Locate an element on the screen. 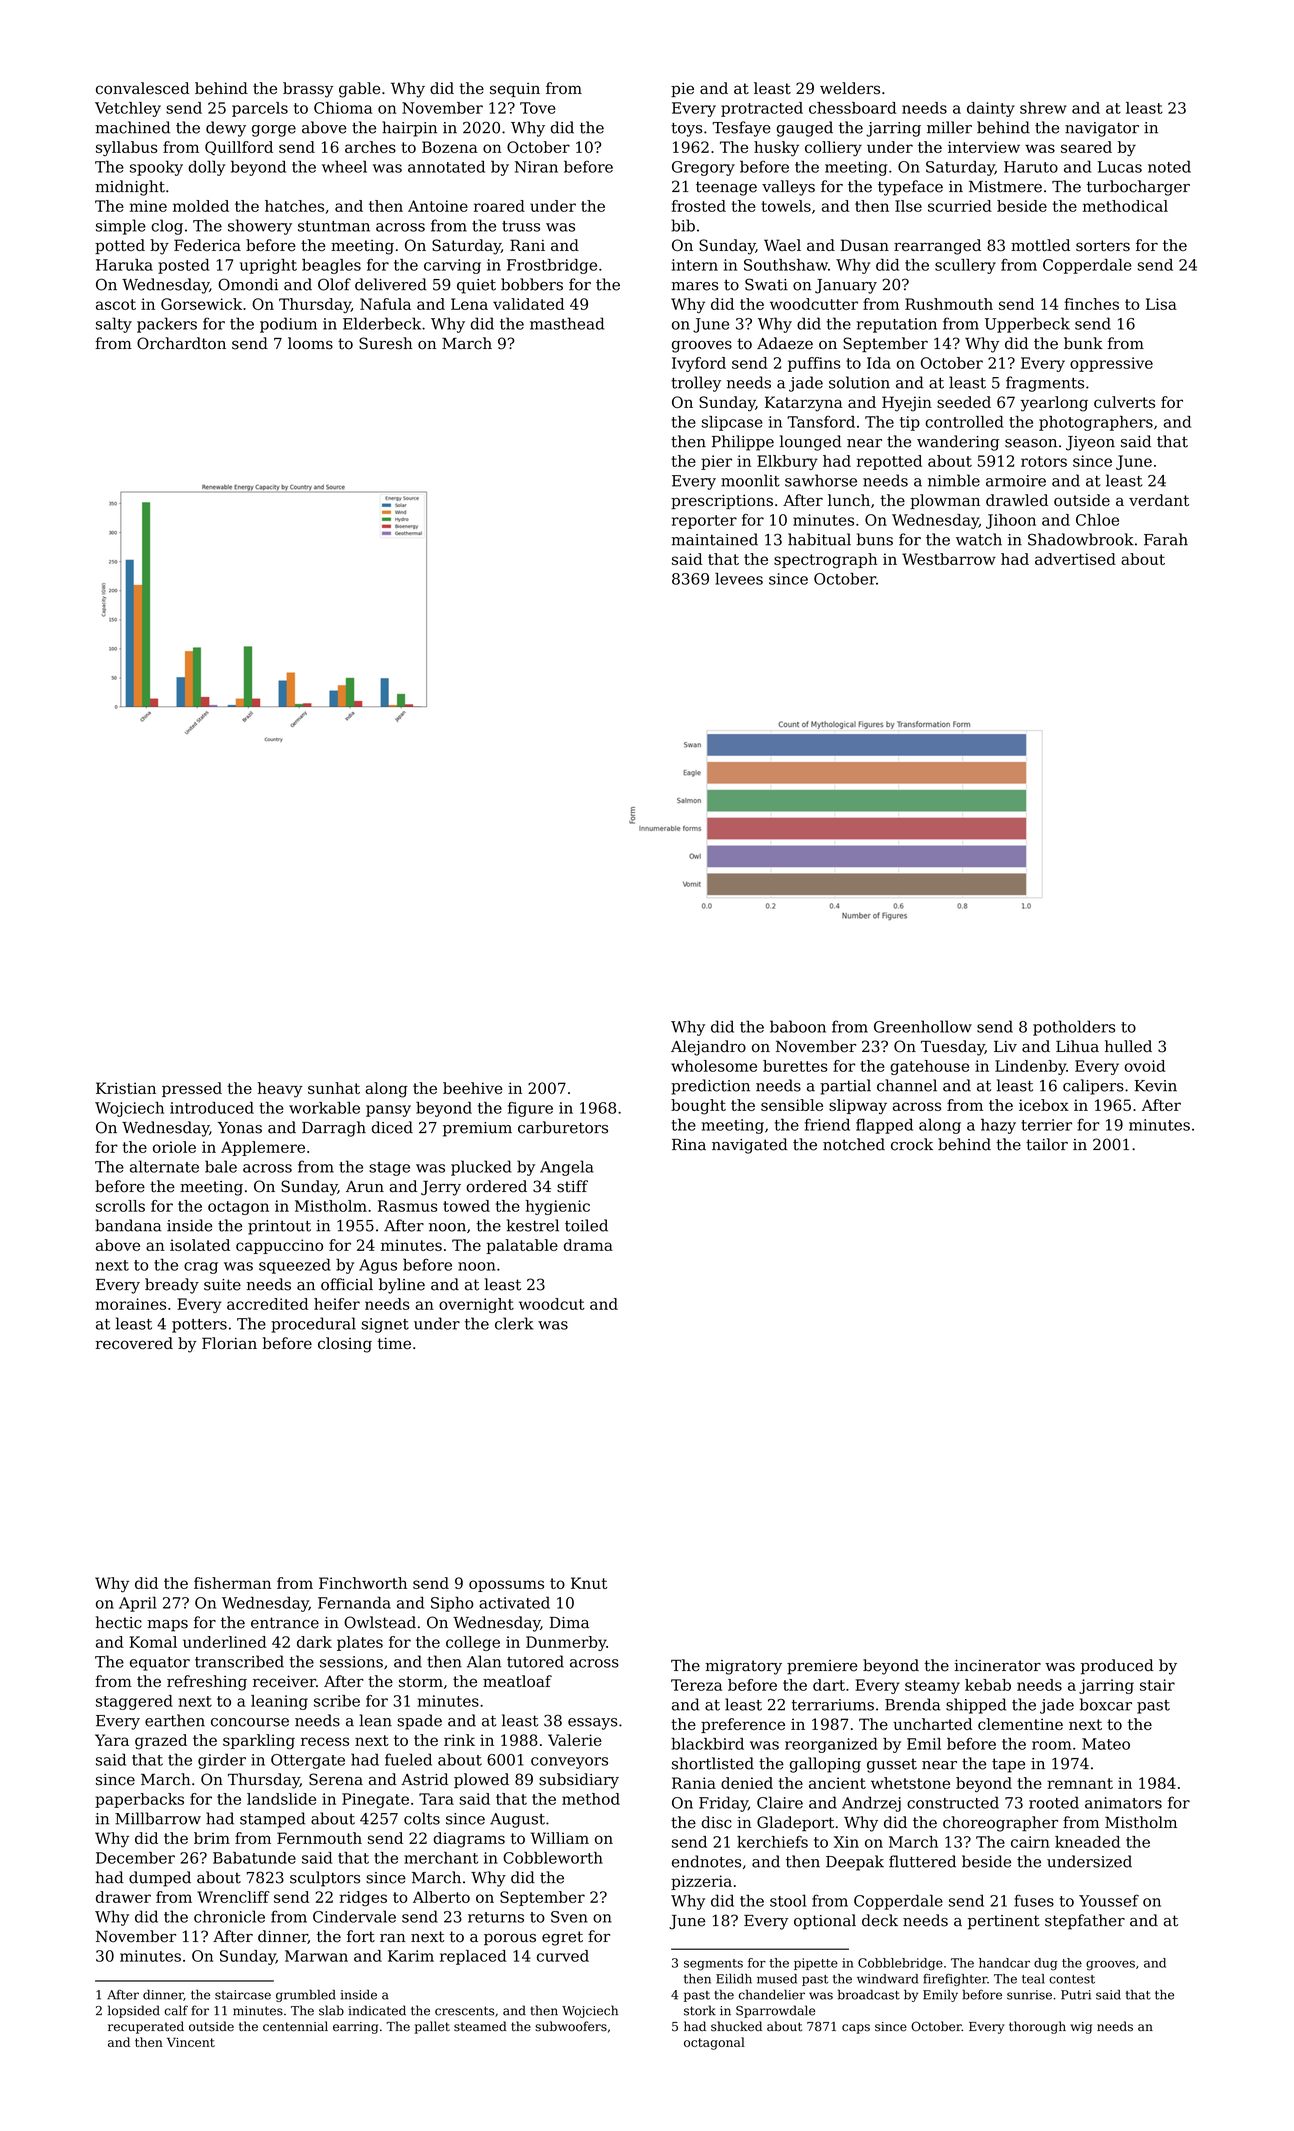 The image size is (1294, 2131). Orchardton is located at coordinates (181, 343).
